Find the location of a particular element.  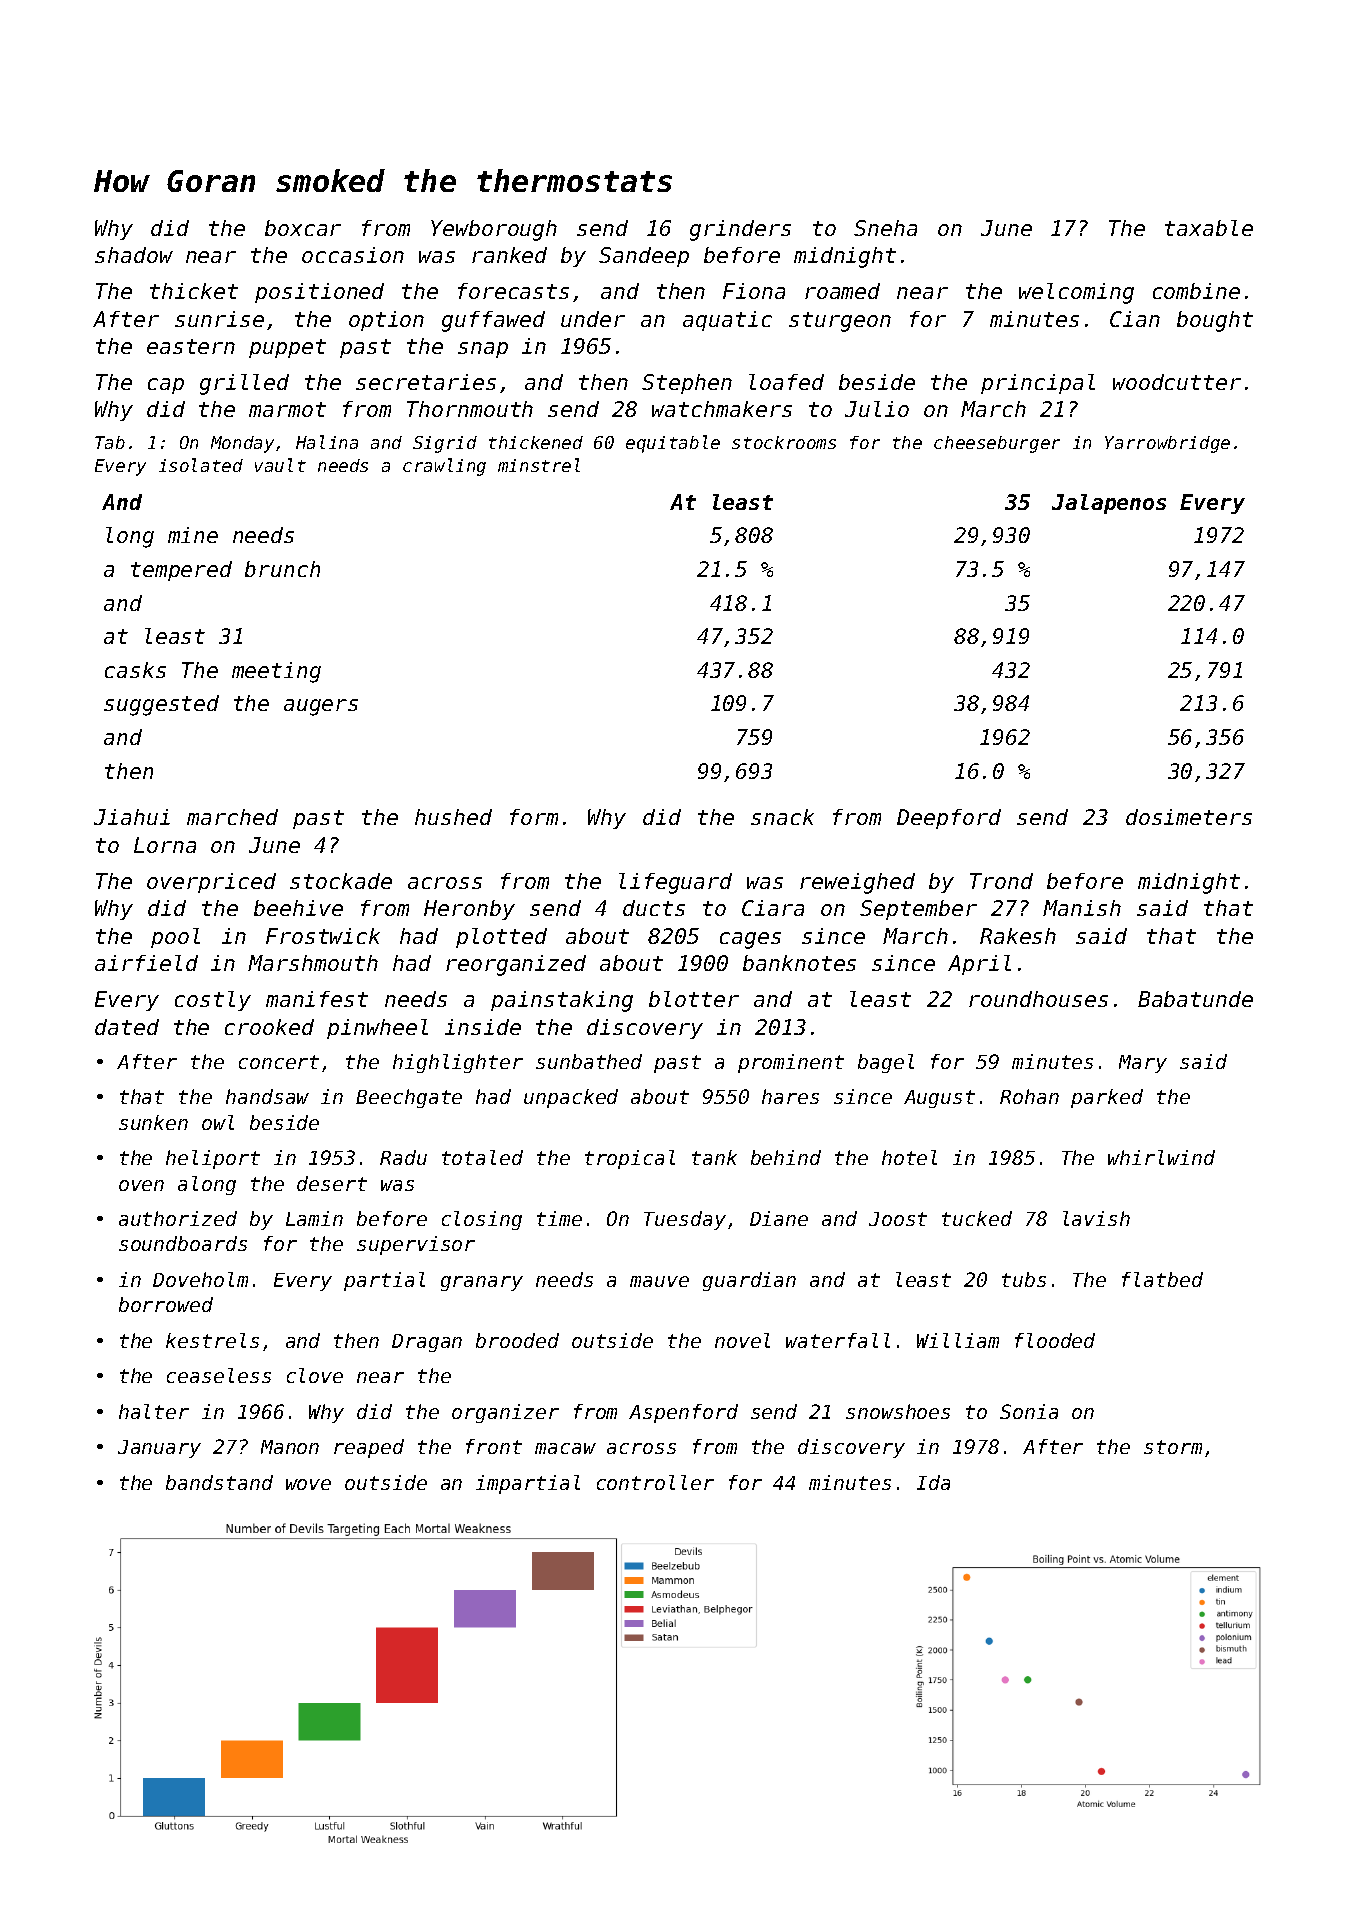

Sneha is located at coordinates (885, 228).
